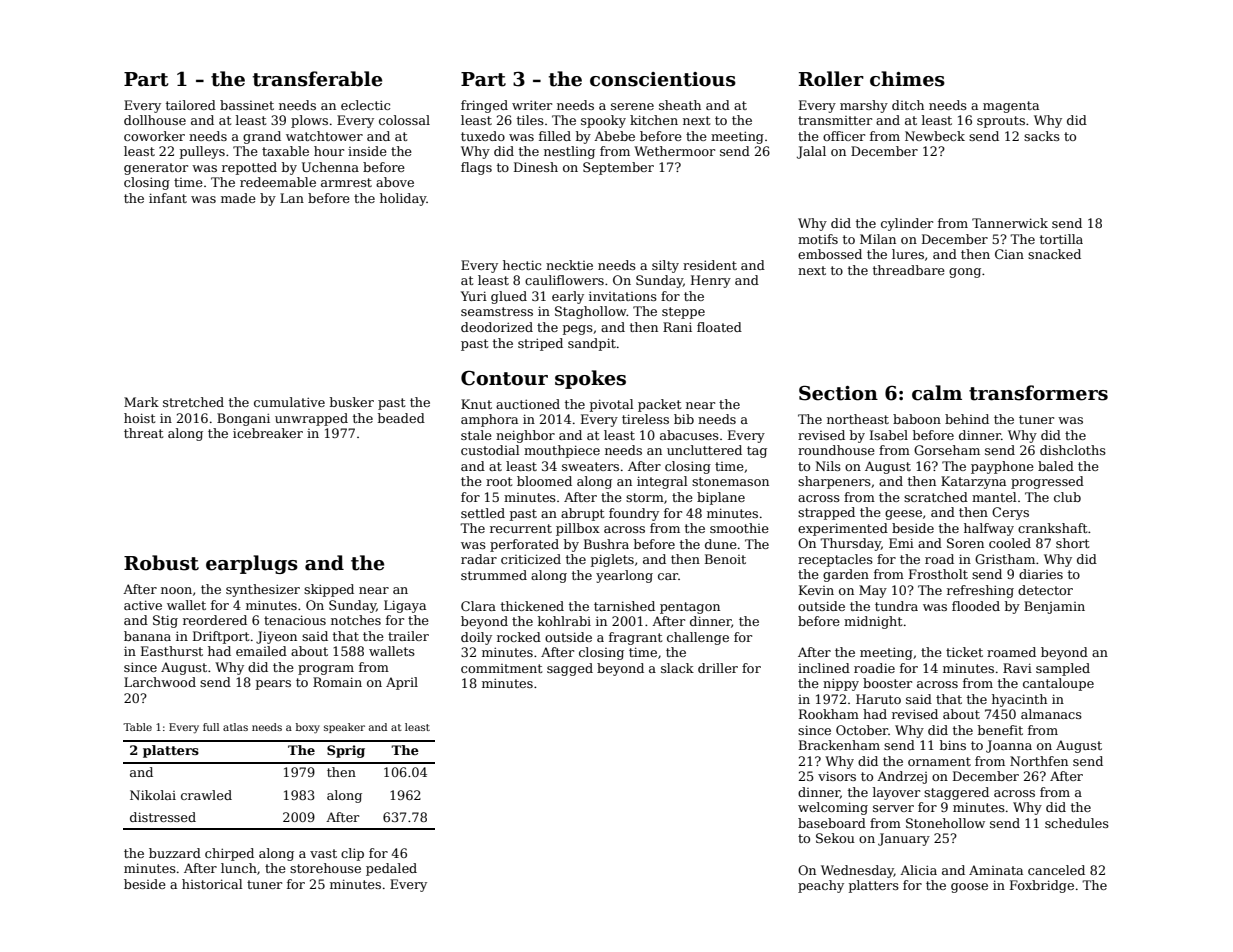 Image resolution: width=1233 pixels, height=952 pixels. Describe the element at coordinates (907, 79) in the screenshot. I see `chimes` at that location.
